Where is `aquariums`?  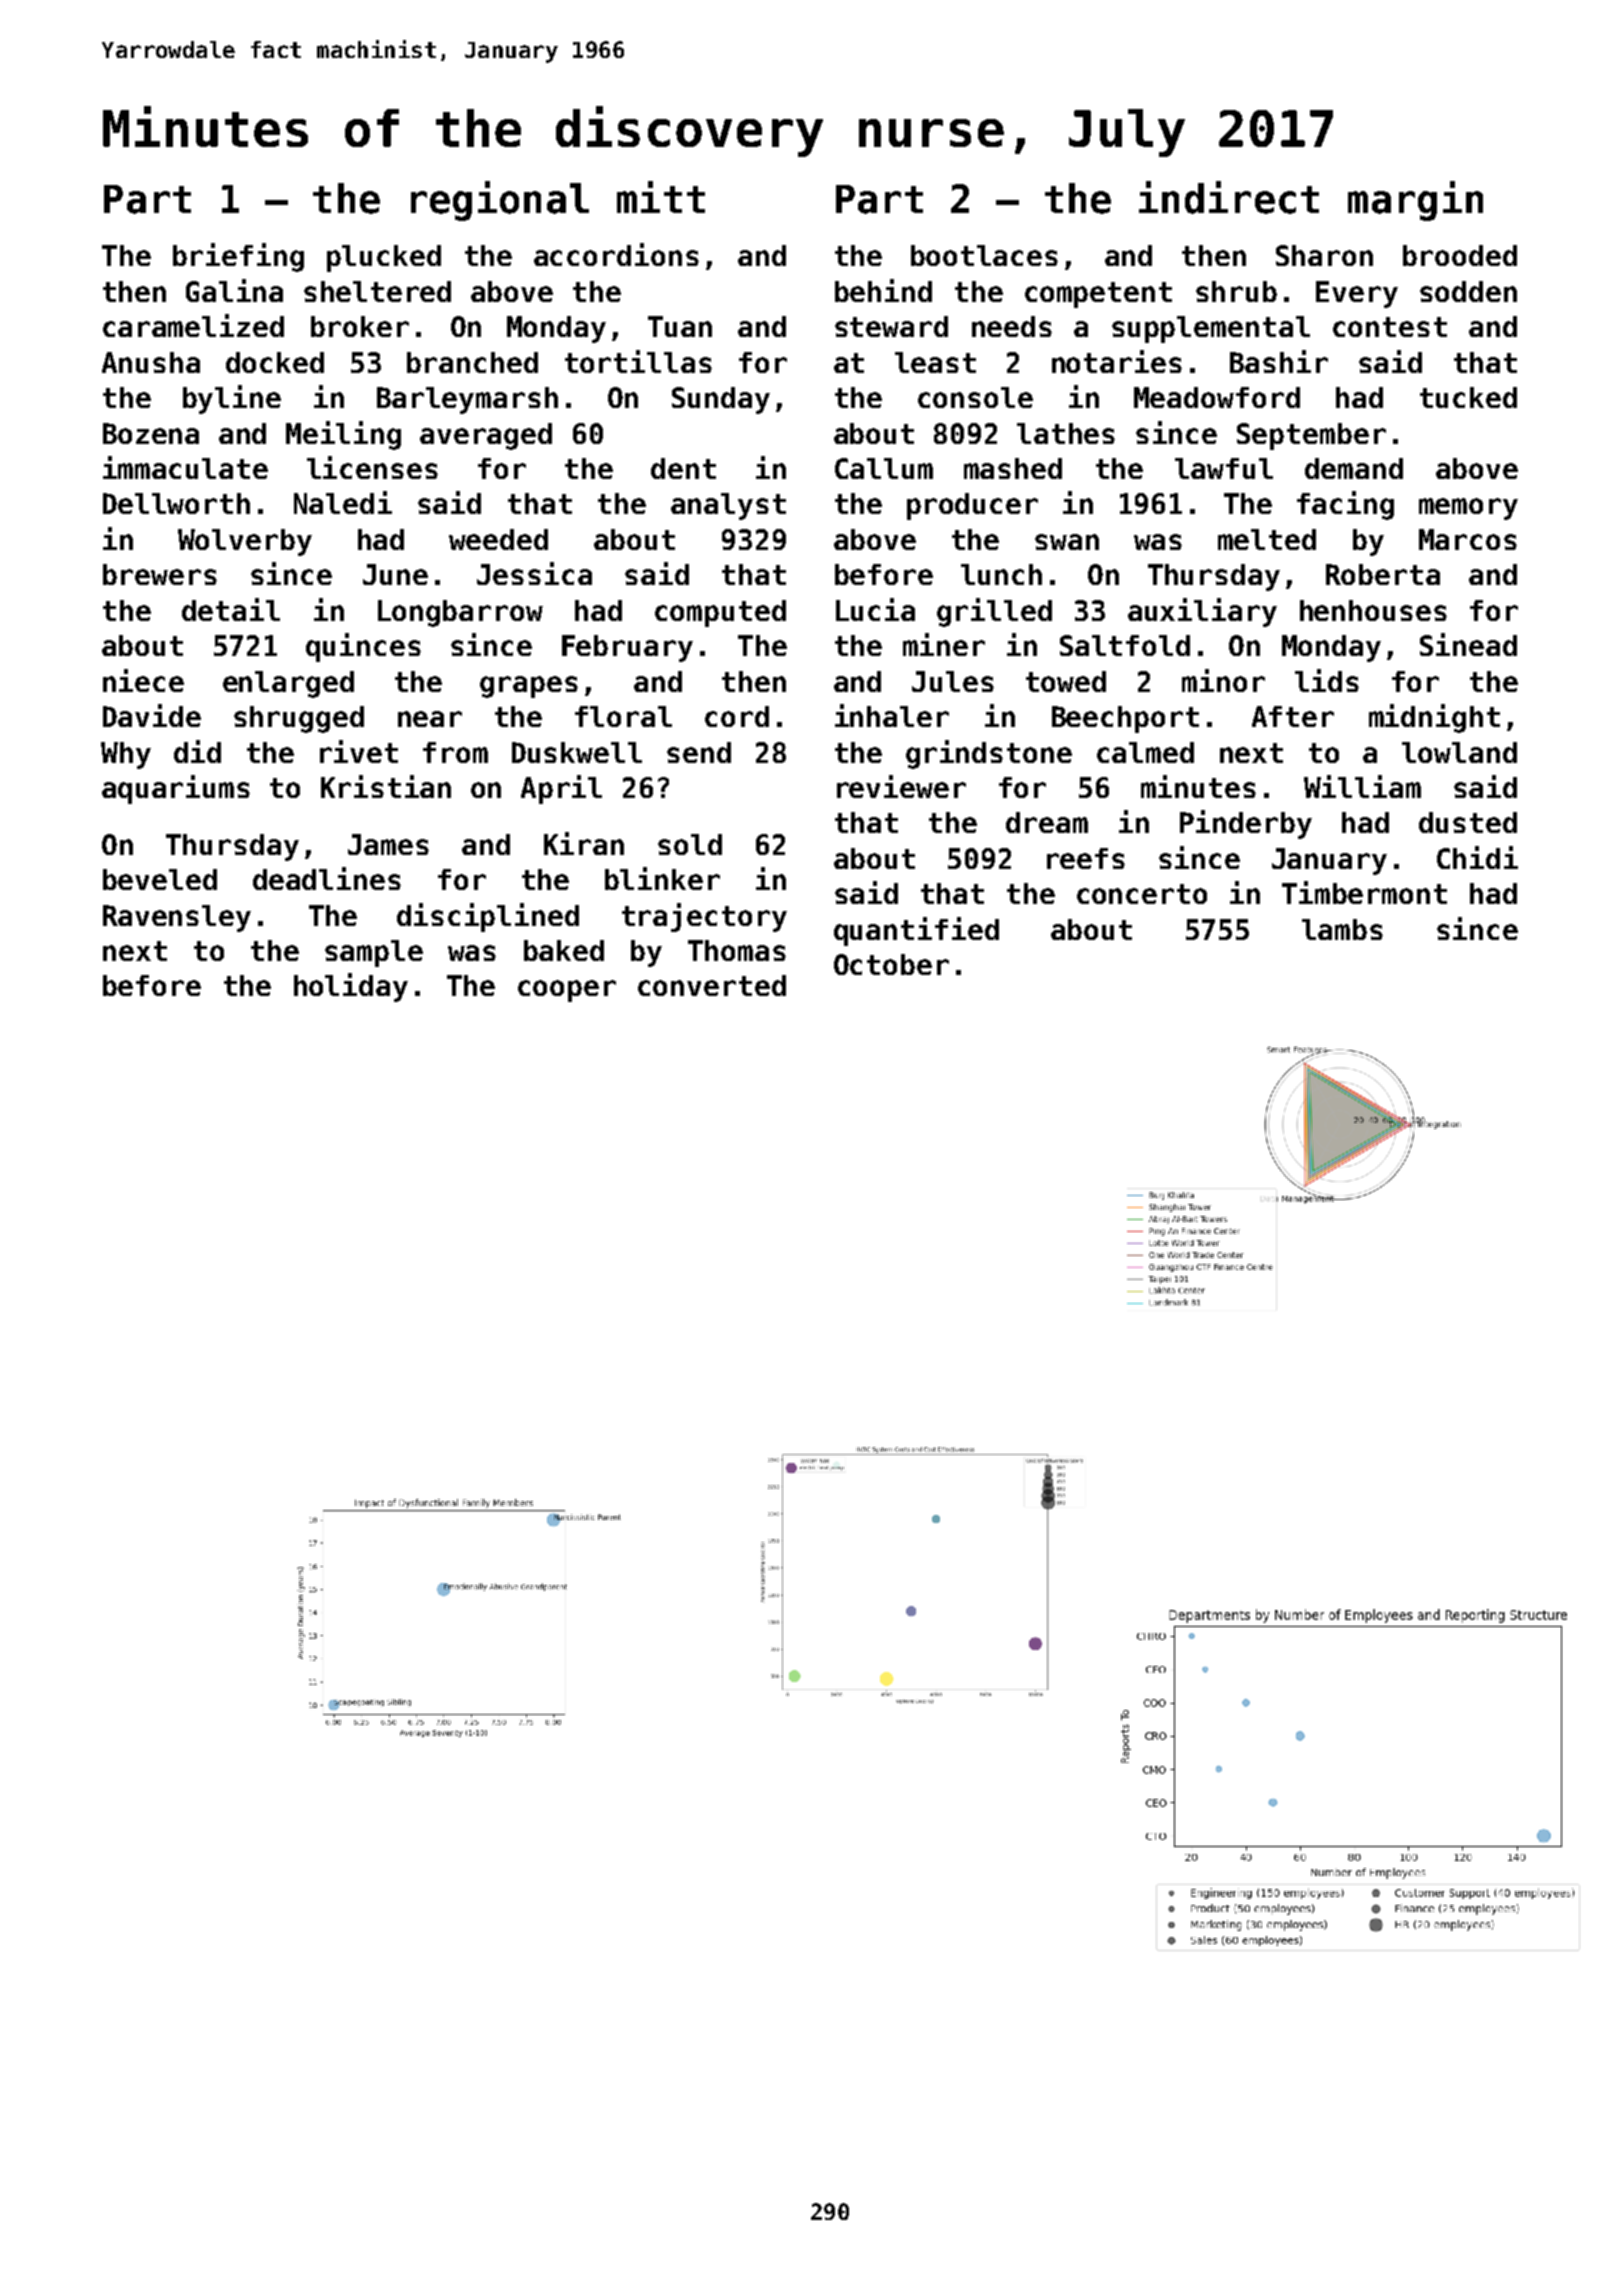
aquariums is located at coordinates (176, 789).
